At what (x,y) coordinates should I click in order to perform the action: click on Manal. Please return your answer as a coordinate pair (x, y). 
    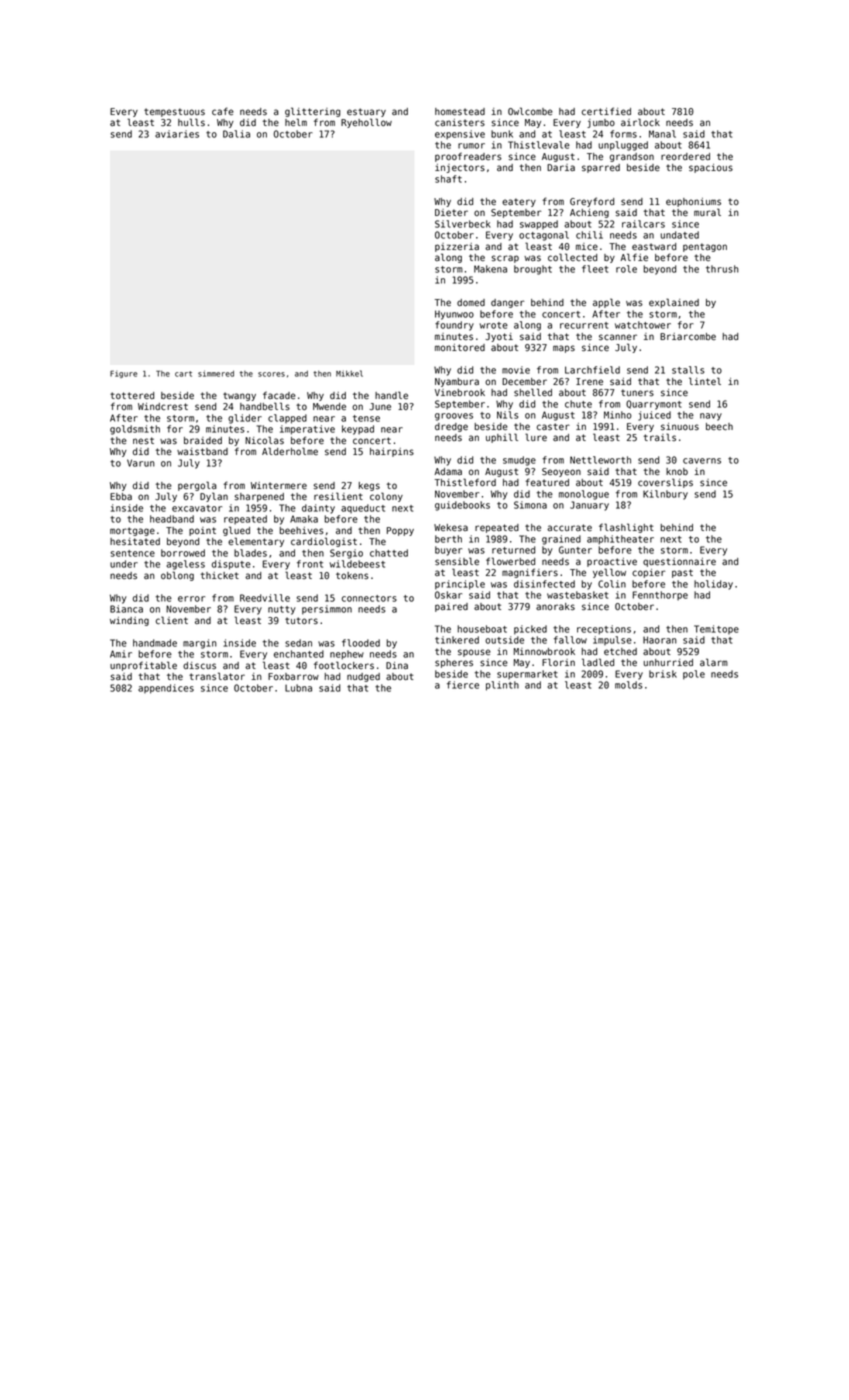
    Looking at the image, I should click on (662, 134).
